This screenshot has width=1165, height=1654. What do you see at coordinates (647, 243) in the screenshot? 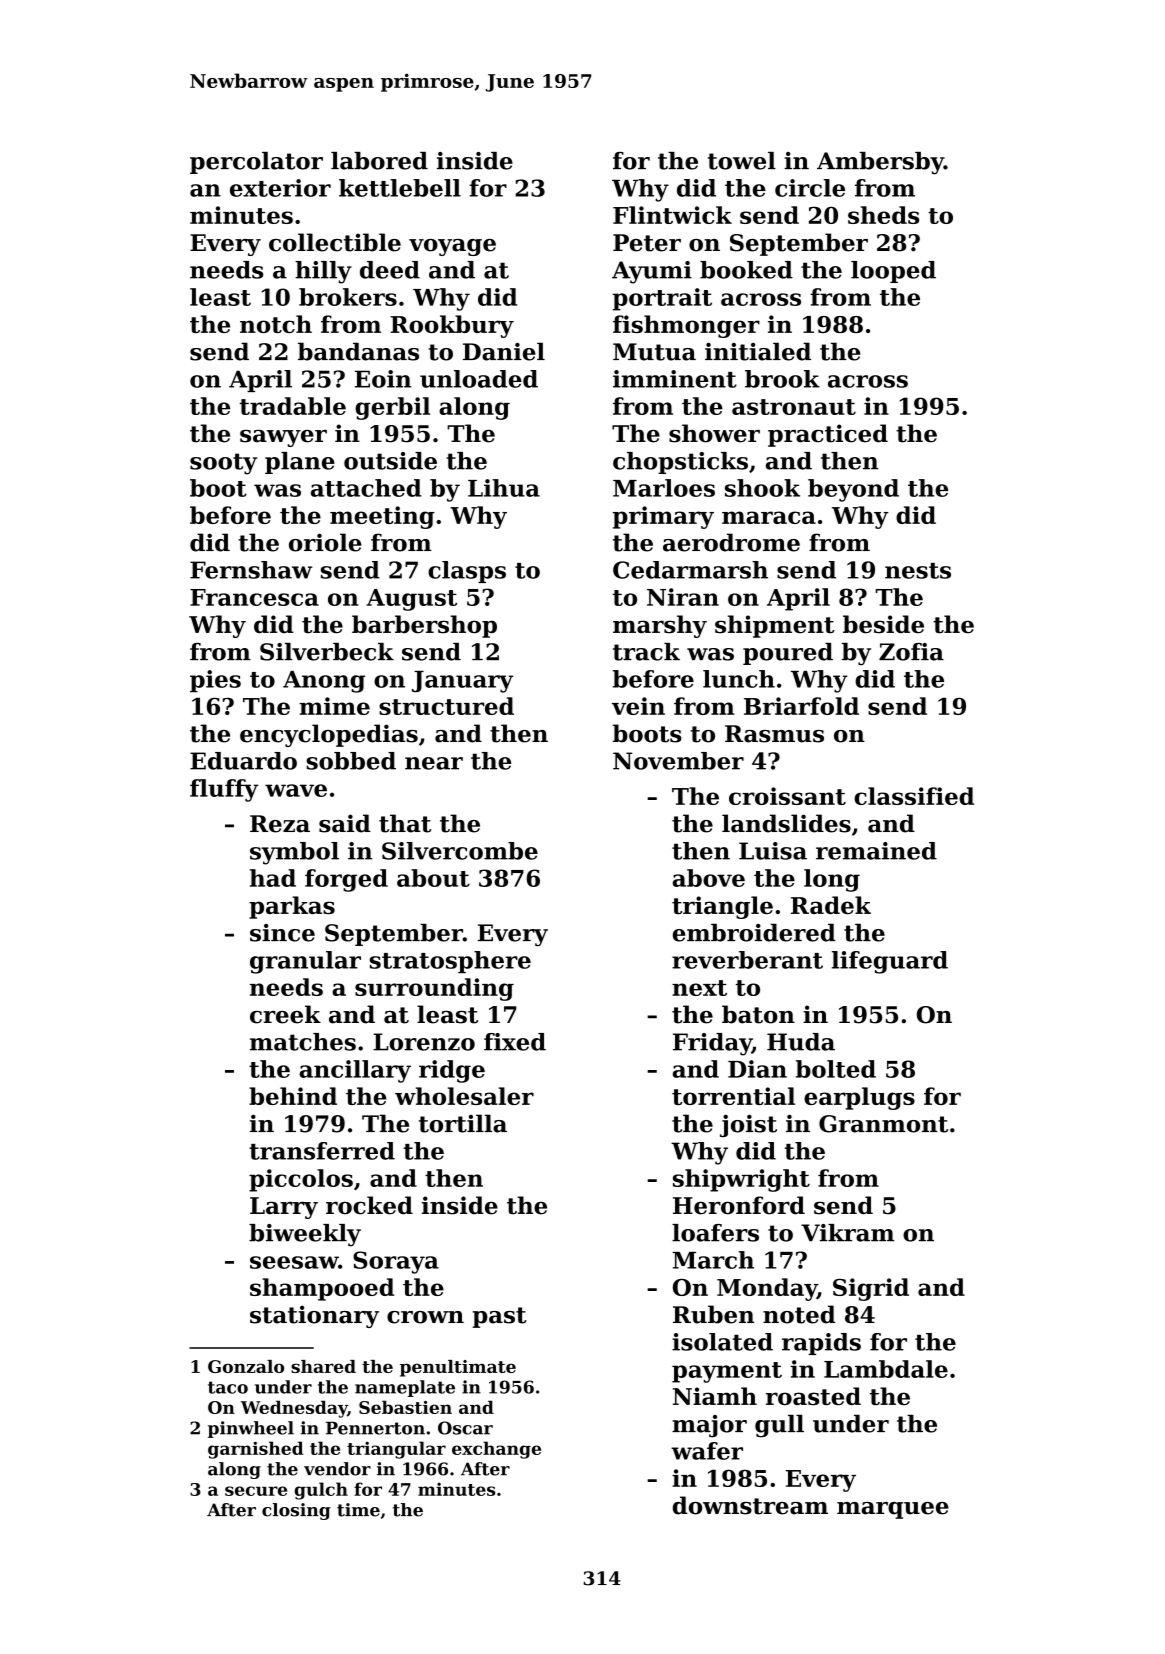
I see `Peter` at bounding box center [647, 243].
